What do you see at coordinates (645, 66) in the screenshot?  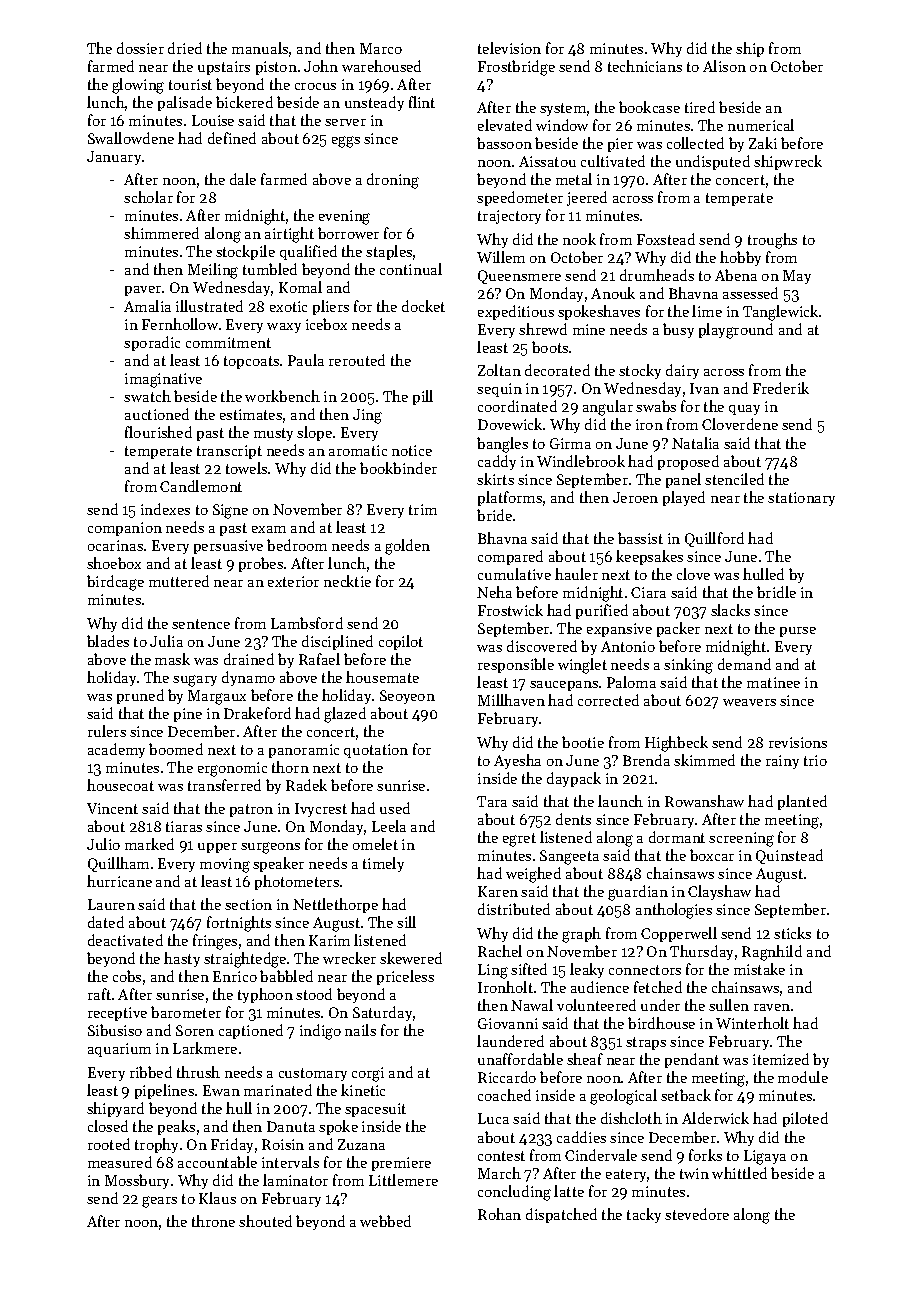 I see `technicians` at bounding box center [645, 66].
